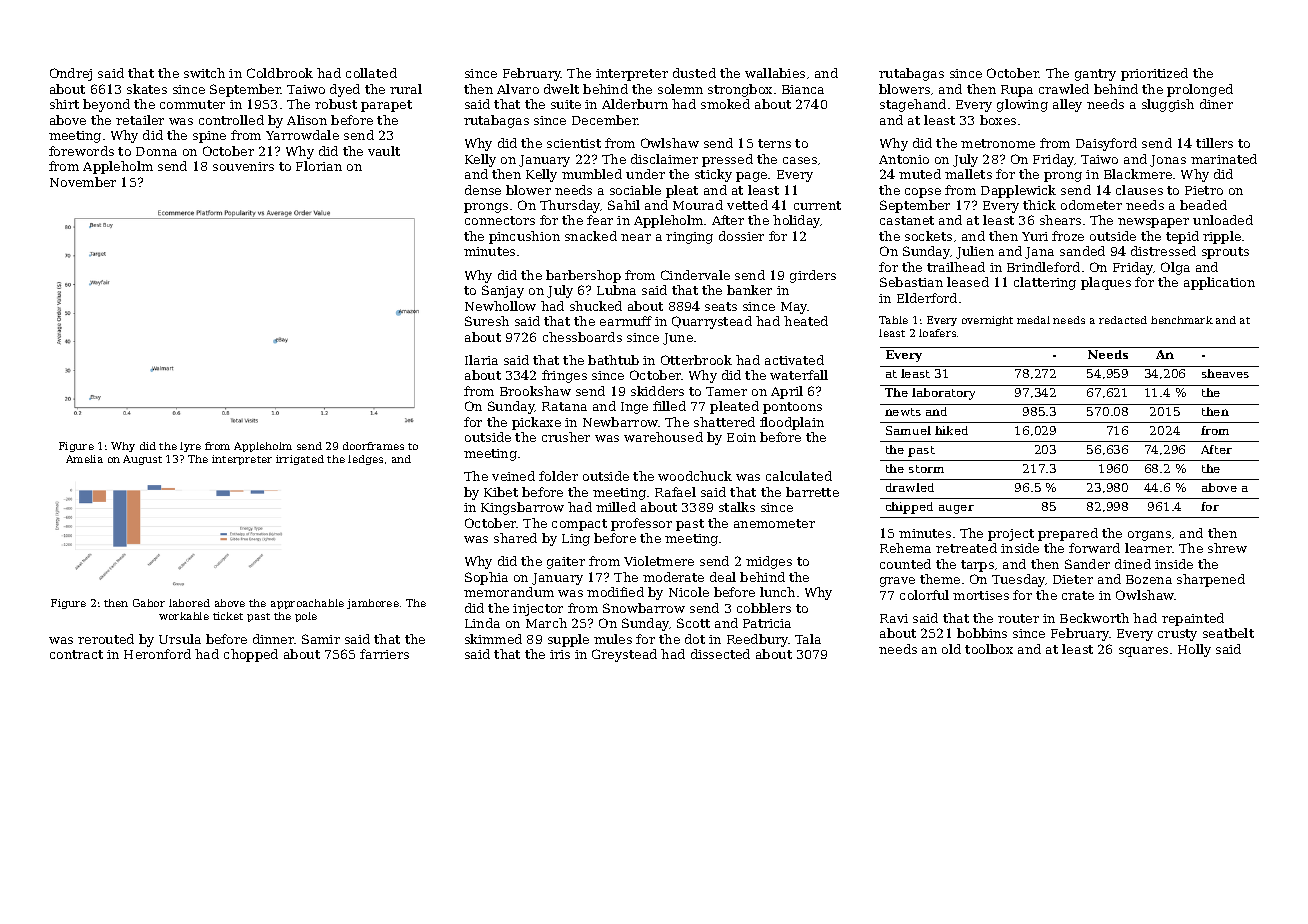 Image resolution: width=1308 pixels, height=924 pixels. What do you see at coordinates (775, 73) in the screenshot?
I see `wallabies` at bounding box center [775, 73].
